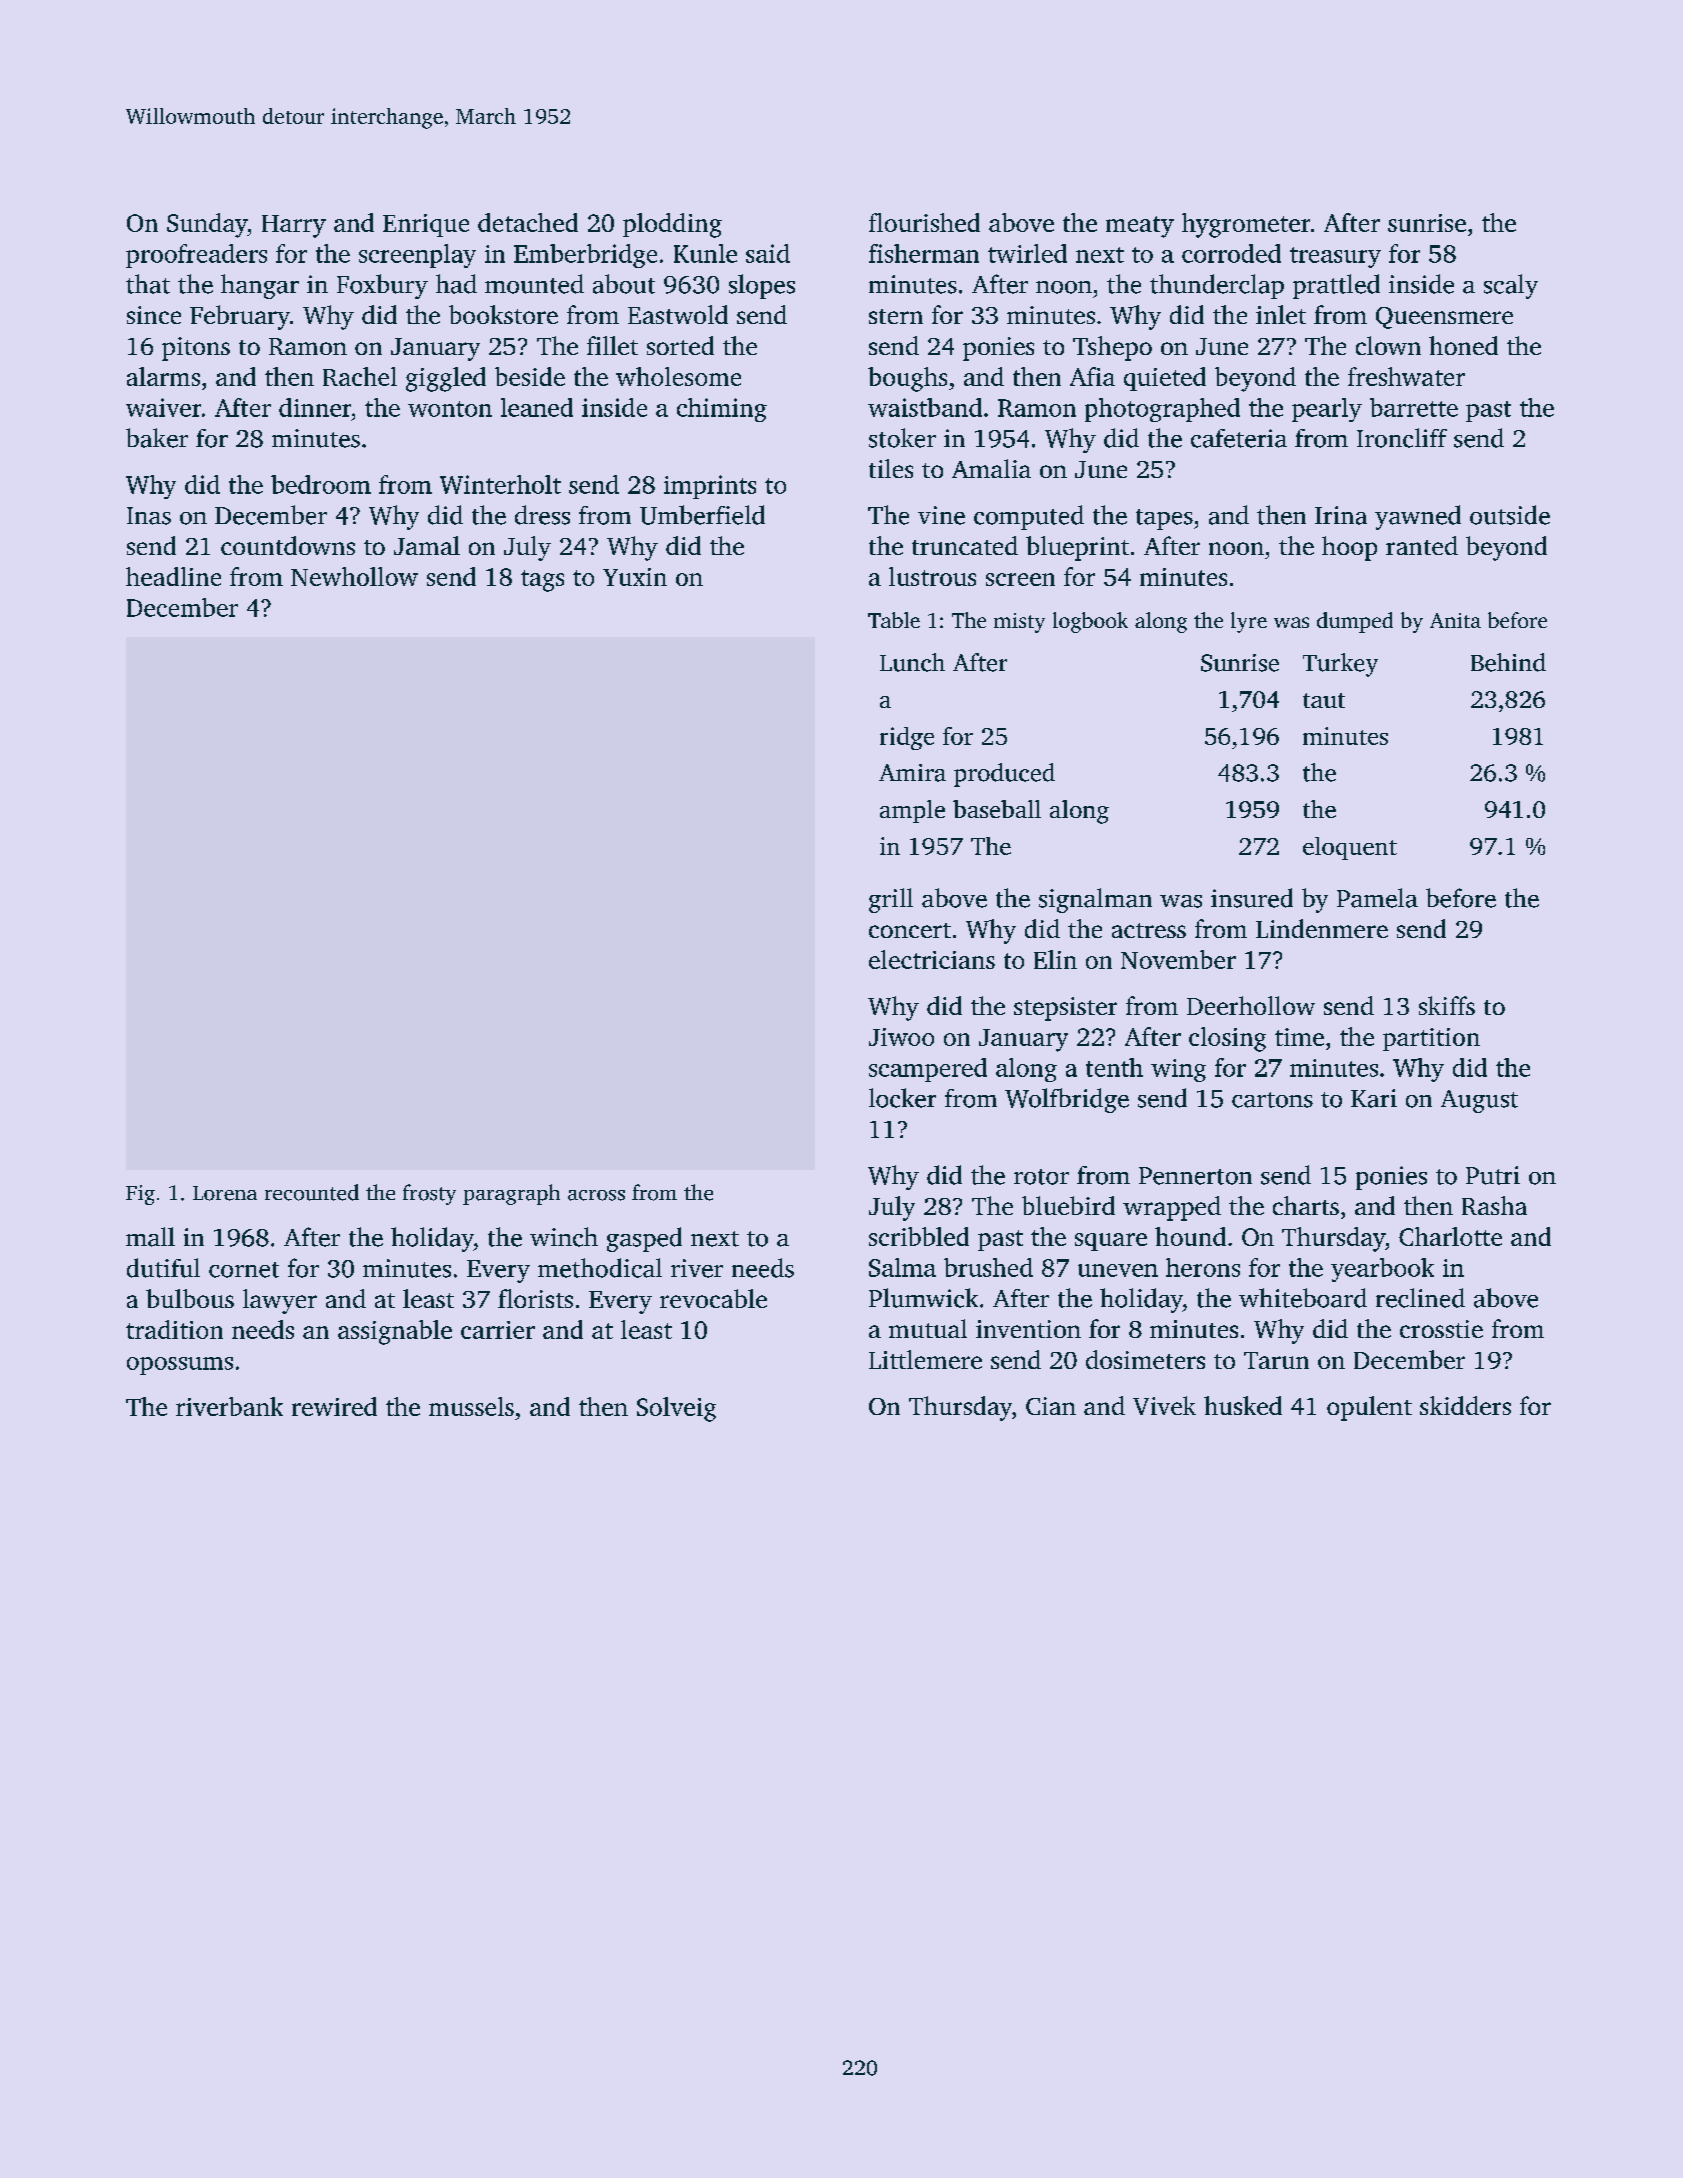 The width and height of the screenshot is (1683, 2178). Describe the element at coordinates (924, 222) in the screenshot. I see `flourished` at that location.
